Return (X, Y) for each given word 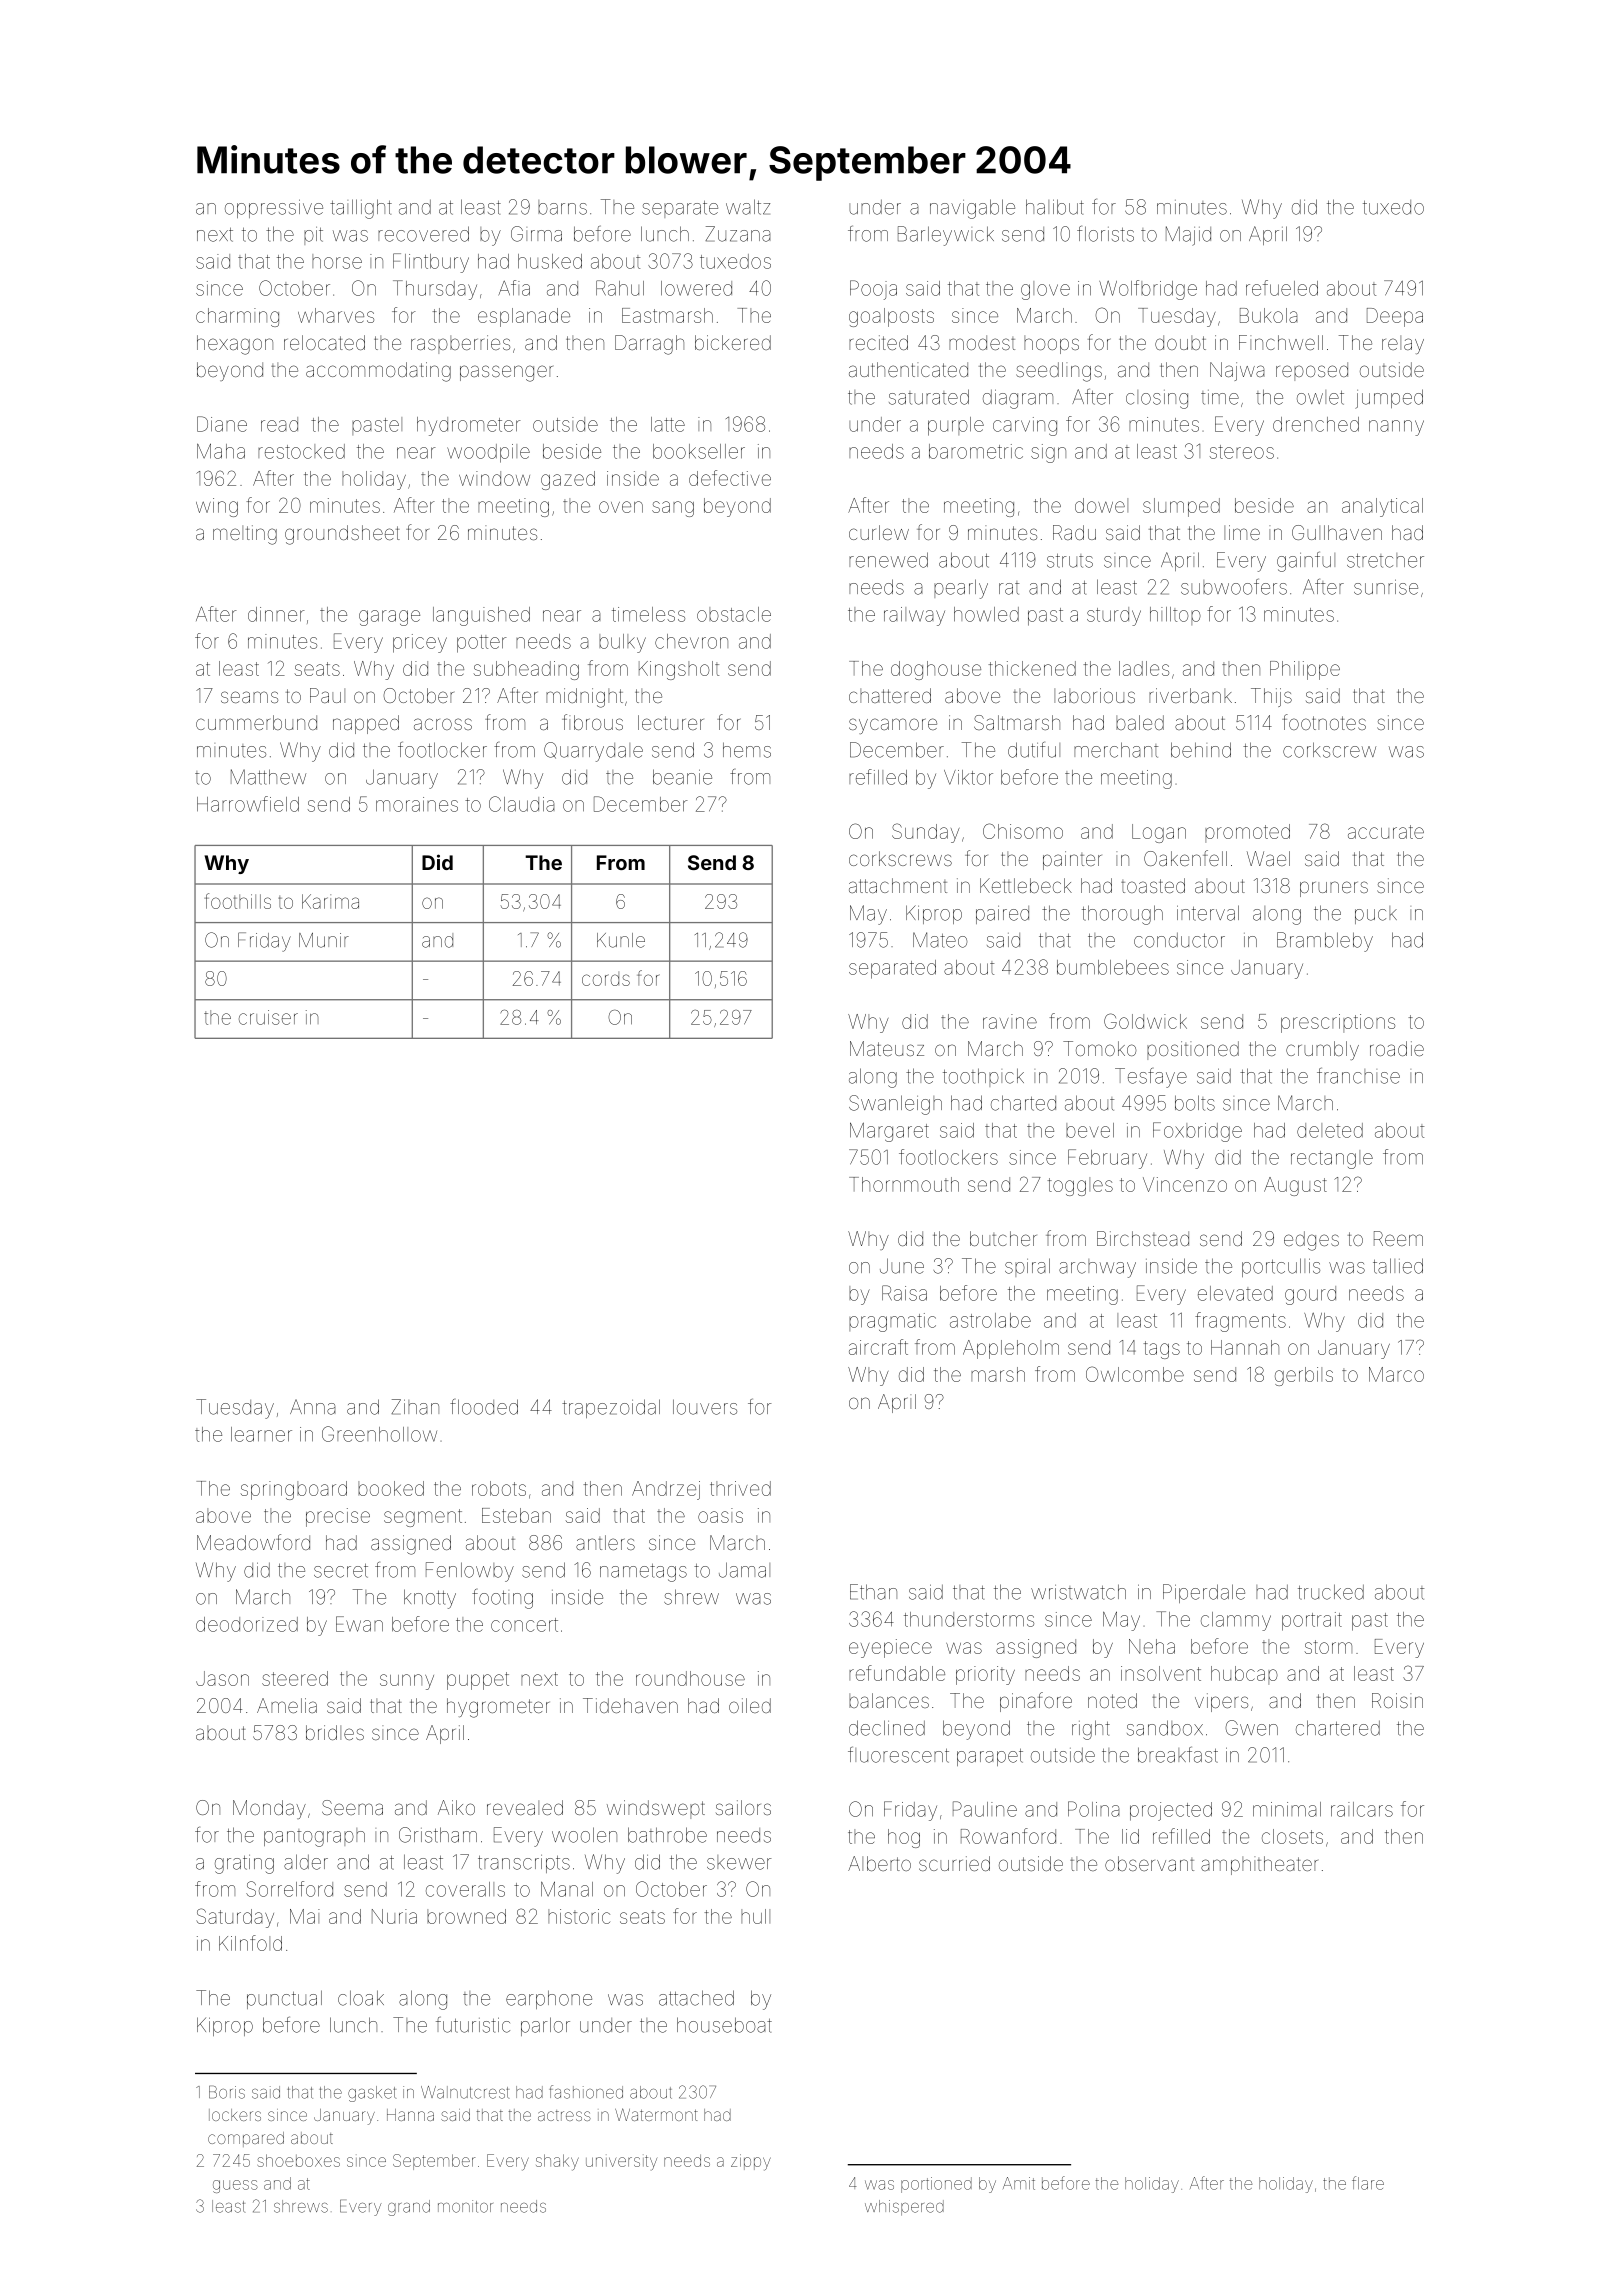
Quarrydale (593, 752)
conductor (1179, 940)
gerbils (1304, 1376)
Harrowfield (248, 804)
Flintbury (431, 263)
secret (341, 1571)
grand (409, 2208)
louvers (705, 1407)
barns (562, 207)
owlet (1320, 397)
